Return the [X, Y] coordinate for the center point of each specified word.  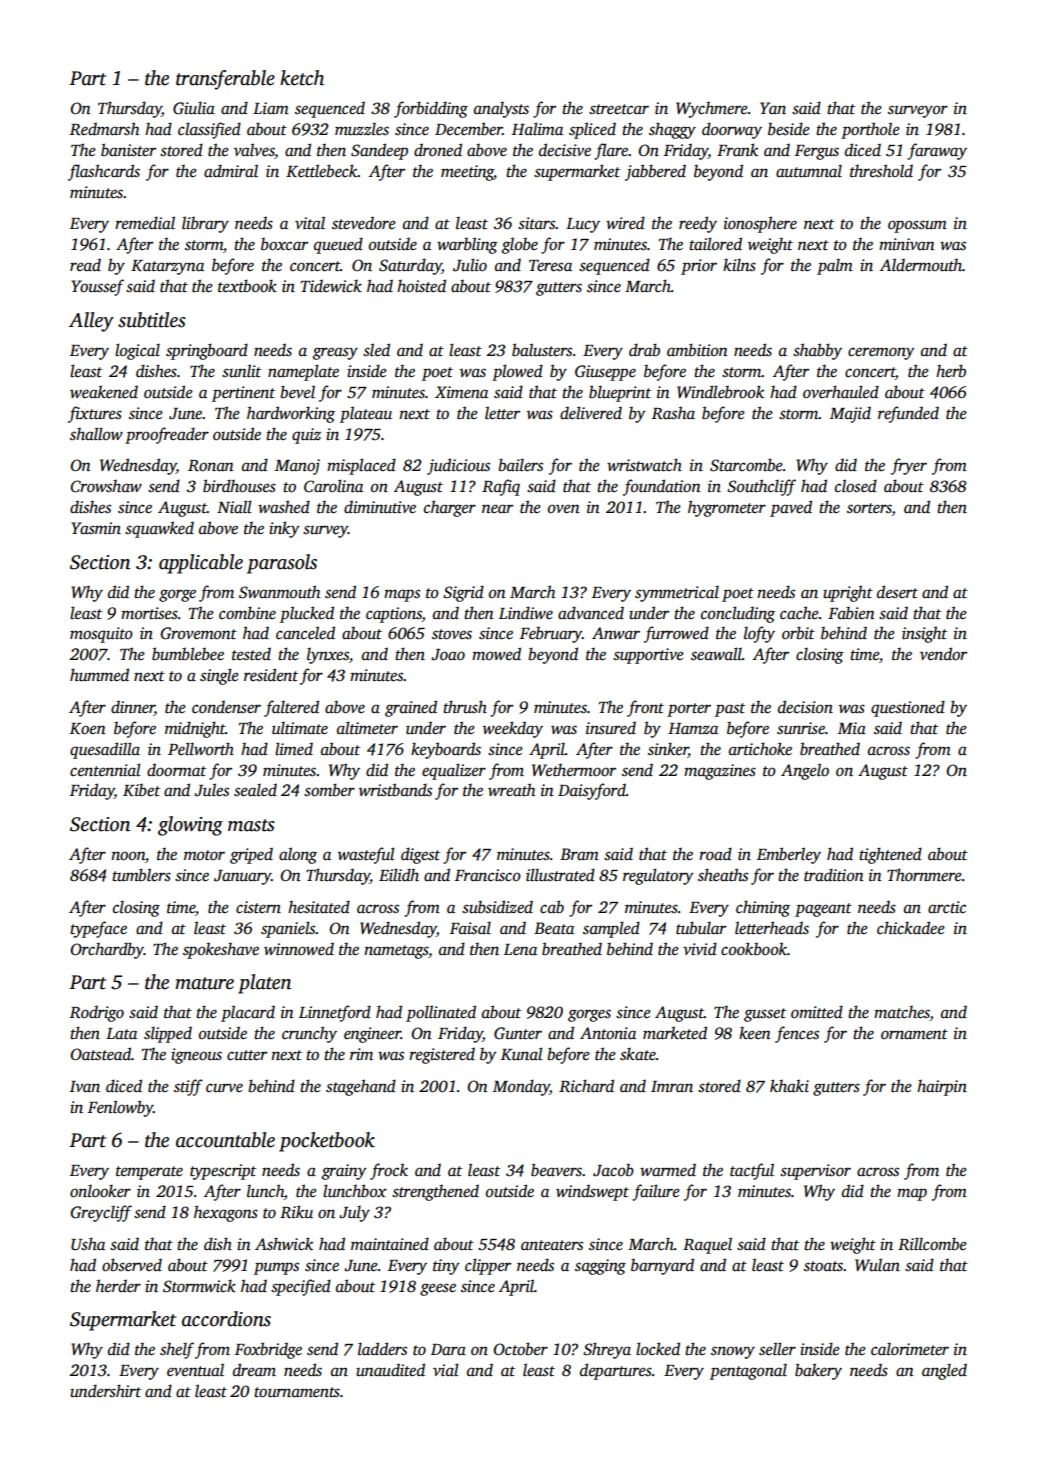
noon [128, 856]
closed [856, 486]
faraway [937, 151]
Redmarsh [104, 129]
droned [438, 150]
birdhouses [239, 486]
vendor [943, 654]
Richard [586, 1086]
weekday [513, 729]
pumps [276, 1268]
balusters [542, 350]
